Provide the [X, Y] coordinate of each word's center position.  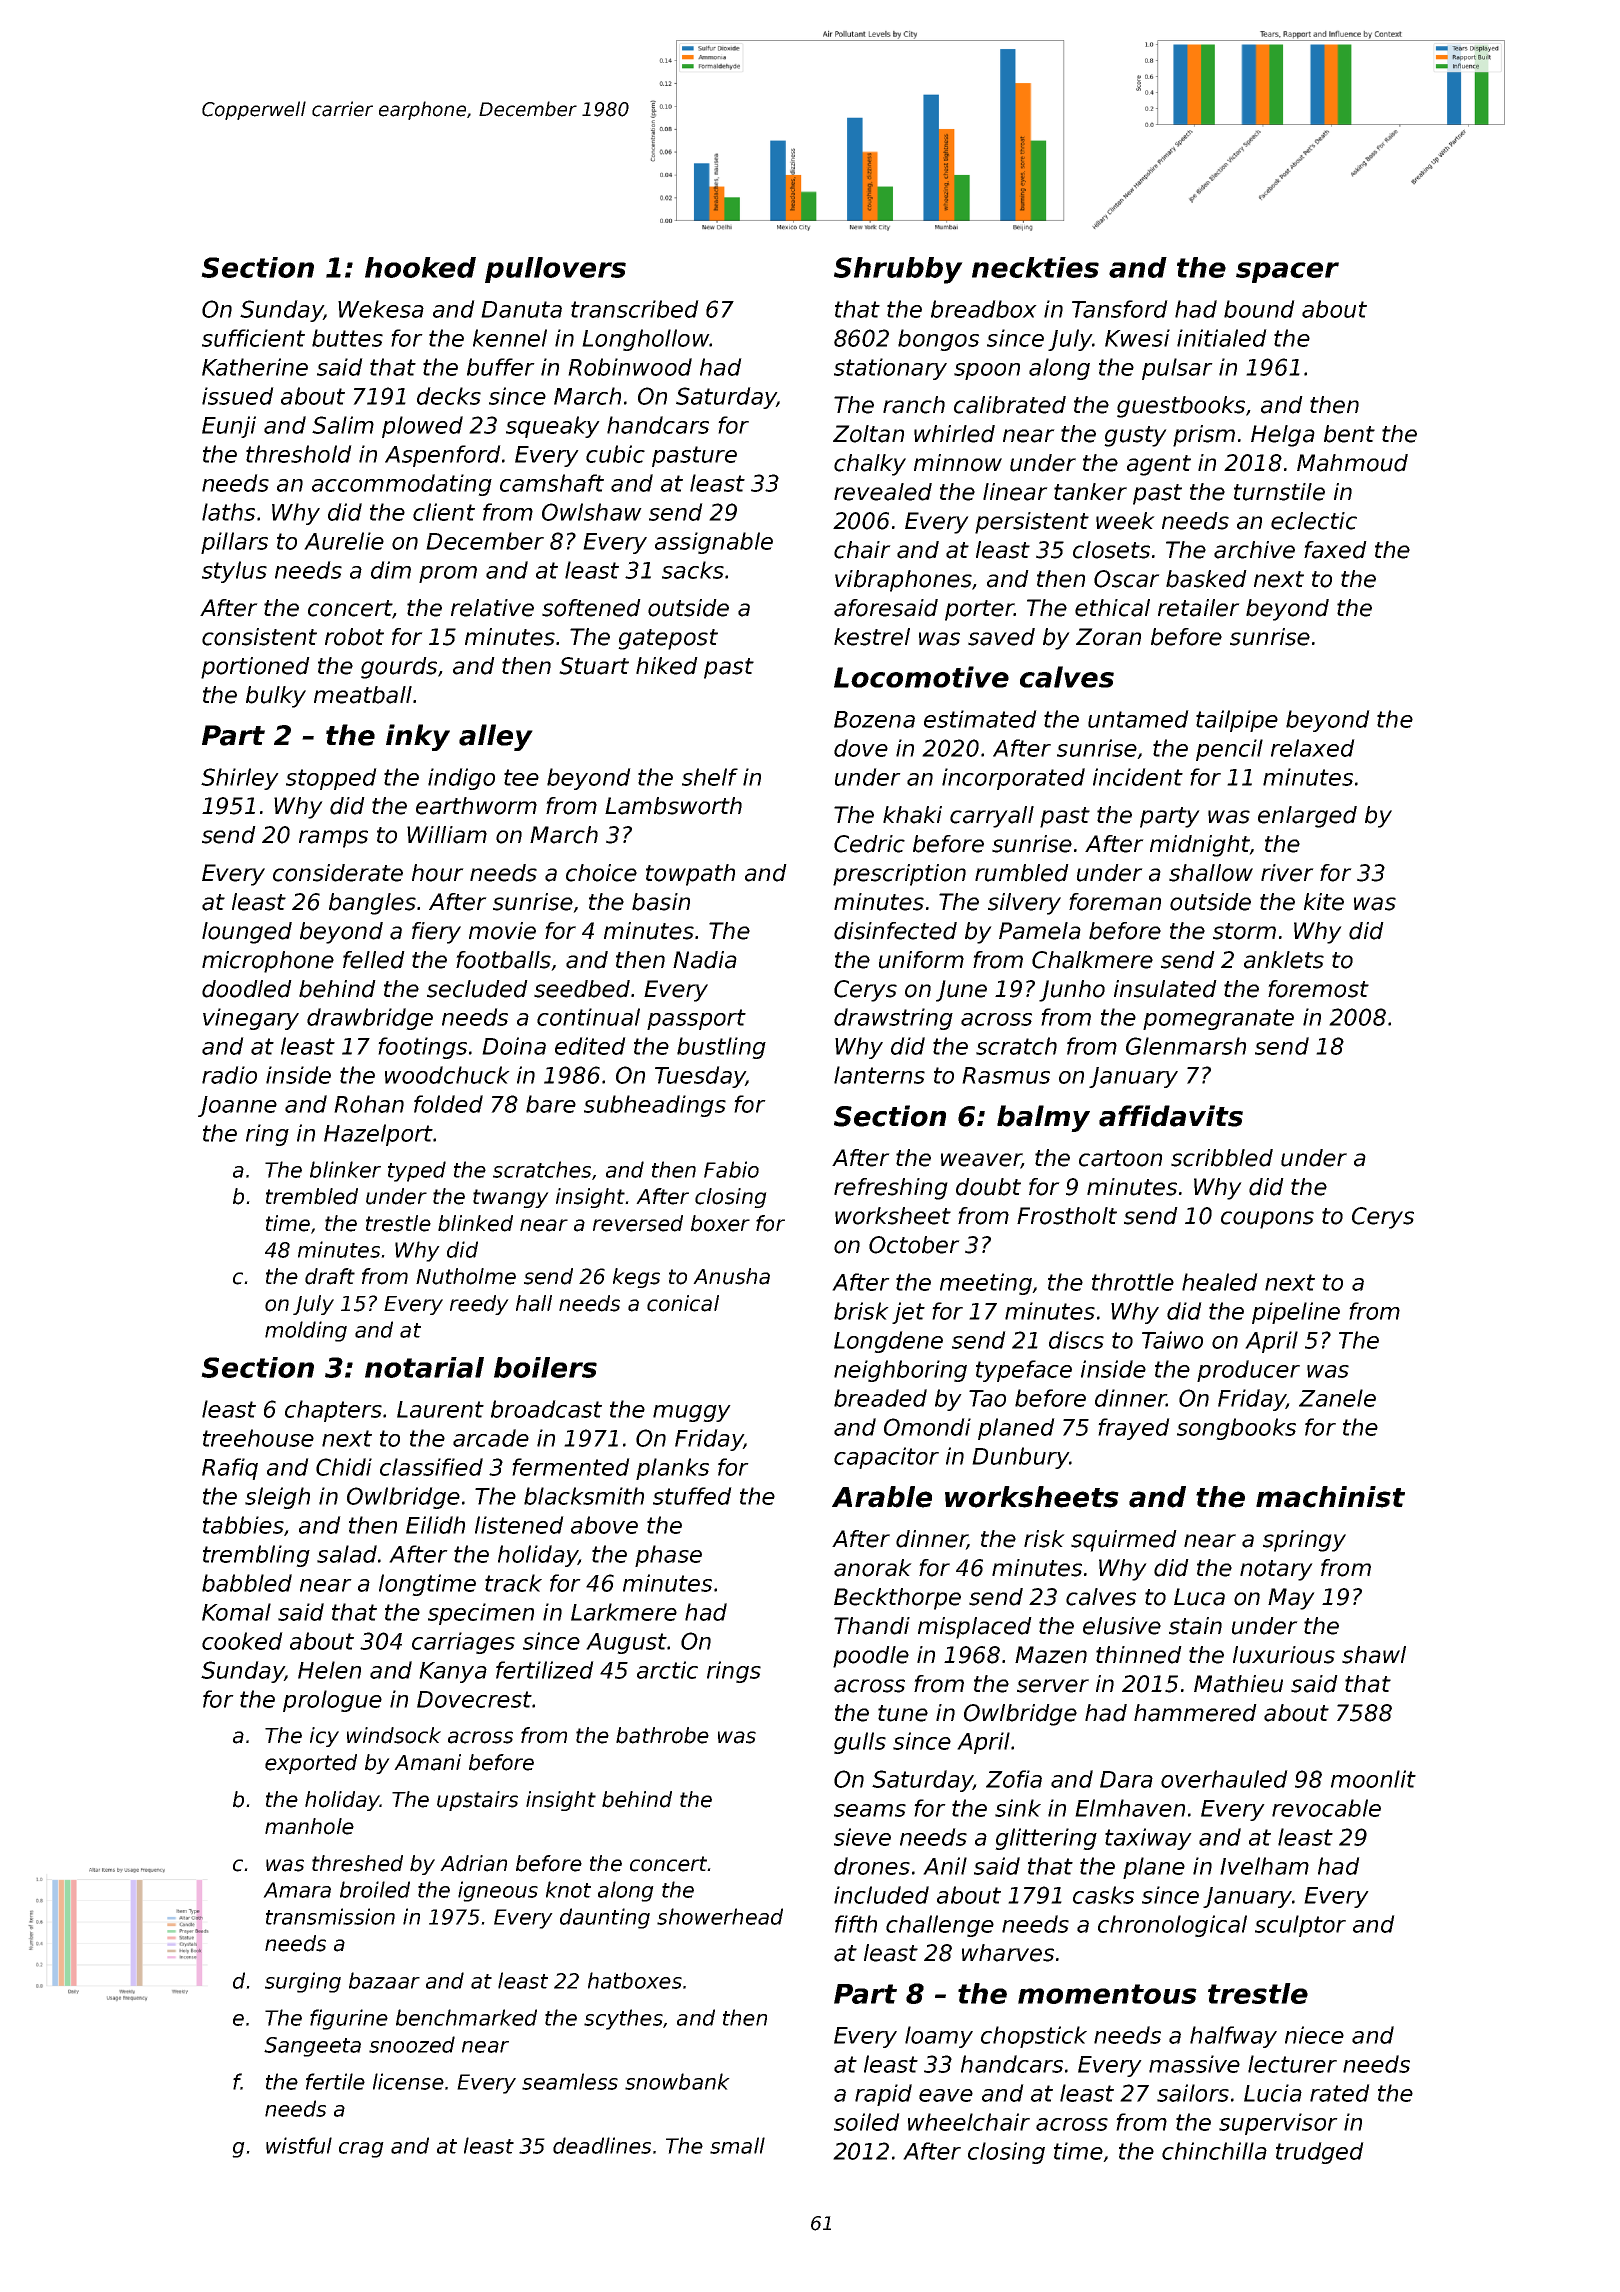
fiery [436, 933]
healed [1220, 1282]
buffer [501, 367]
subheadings [655, 1106]
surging [303, 1982]
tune [903, 1713]
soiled [867, 2122]
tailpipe [1237, 721]
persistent [1032, 523]
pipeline [1296, 1313]
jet [908, 1313]
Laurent [440, 1409]
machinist [1330, 1497]
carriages [463, 1643]
